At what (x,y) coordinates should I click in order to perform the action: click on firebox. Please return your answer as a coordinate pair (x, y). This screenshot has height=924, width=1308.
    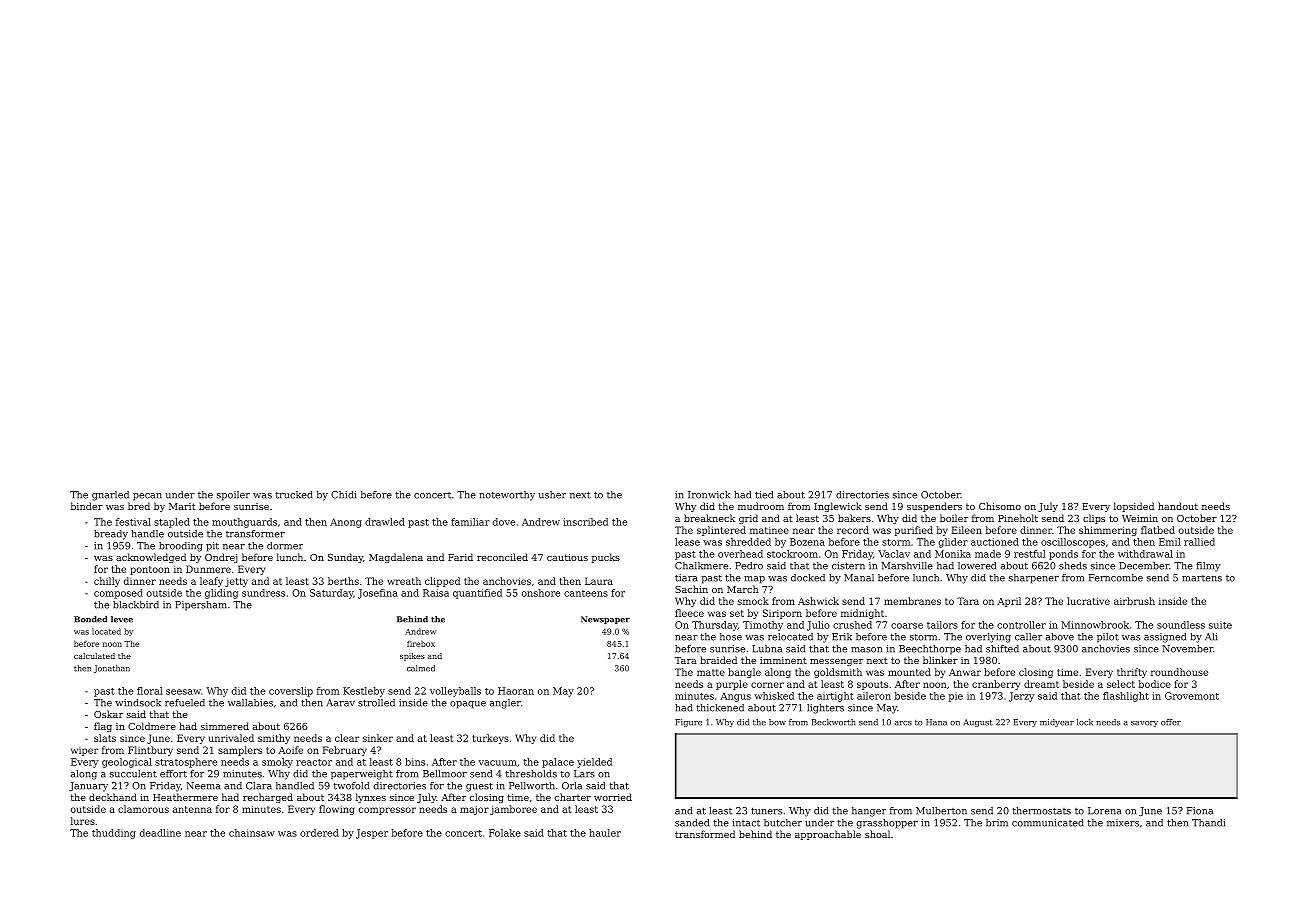
    Looking at the image, I should click on (421, 643).
